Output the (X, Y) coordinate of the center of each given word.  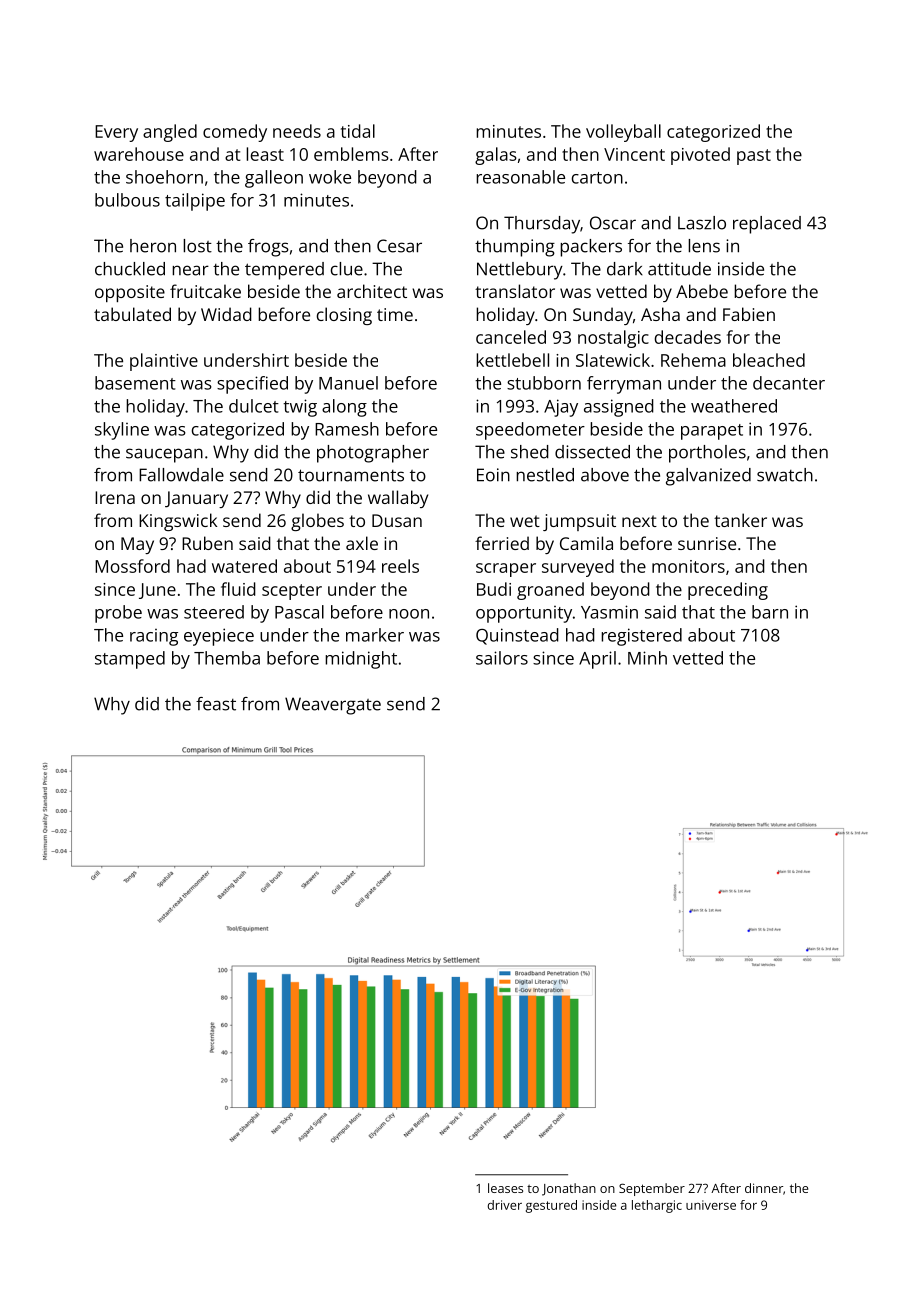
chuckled (130, 269)
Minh (647, 658)
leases (505, 1188)
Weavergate (333, 706)
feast (216, 704)
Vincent (634, 154)
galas (496, 156)
